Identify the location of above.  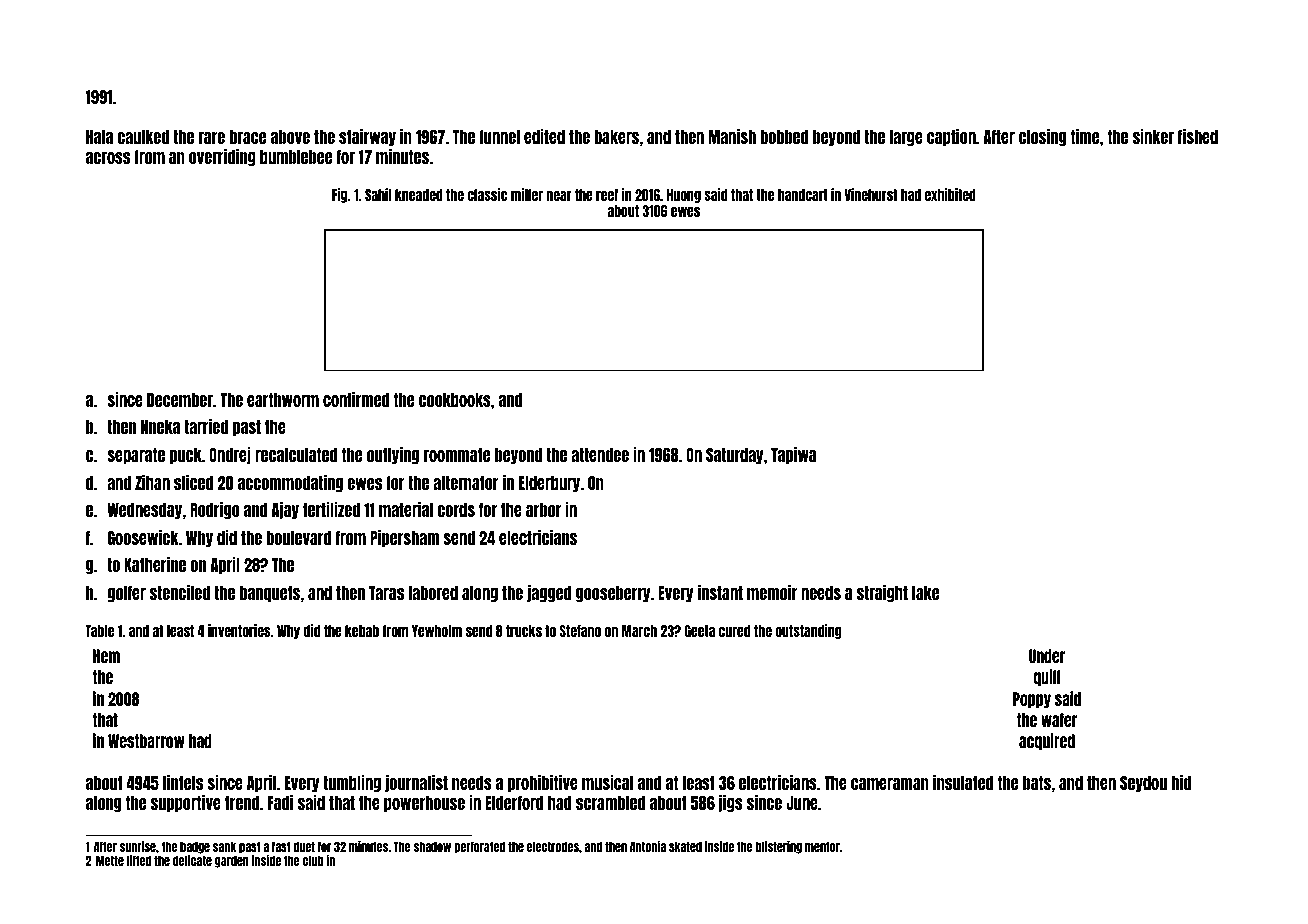
(290, 137).
